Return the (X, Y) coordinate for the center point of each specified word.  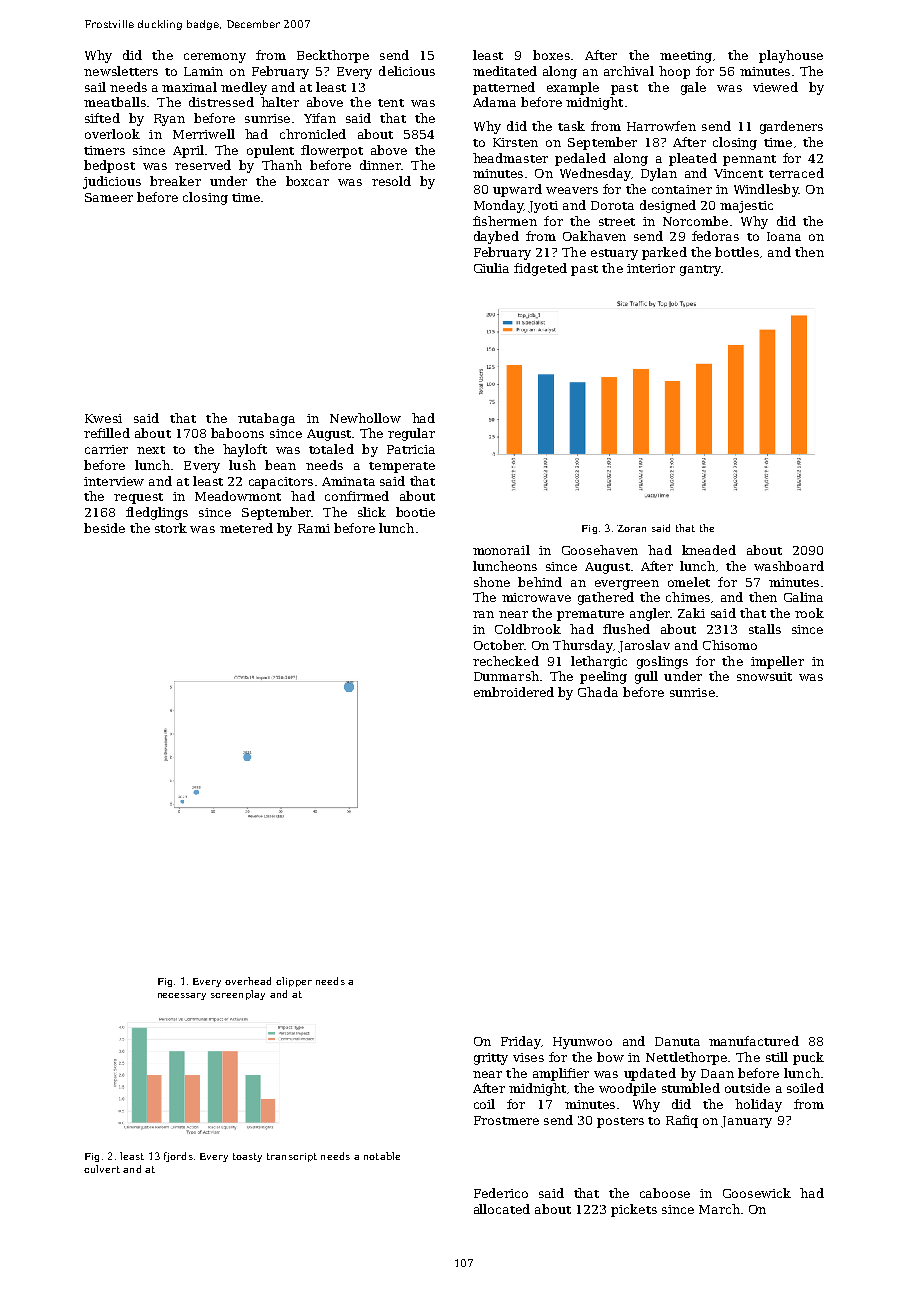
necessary (182, 996)
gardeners (791, 127)
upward (517, 190)
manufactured (754, 1041)
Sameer (109, 197)
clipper (294, 982)
